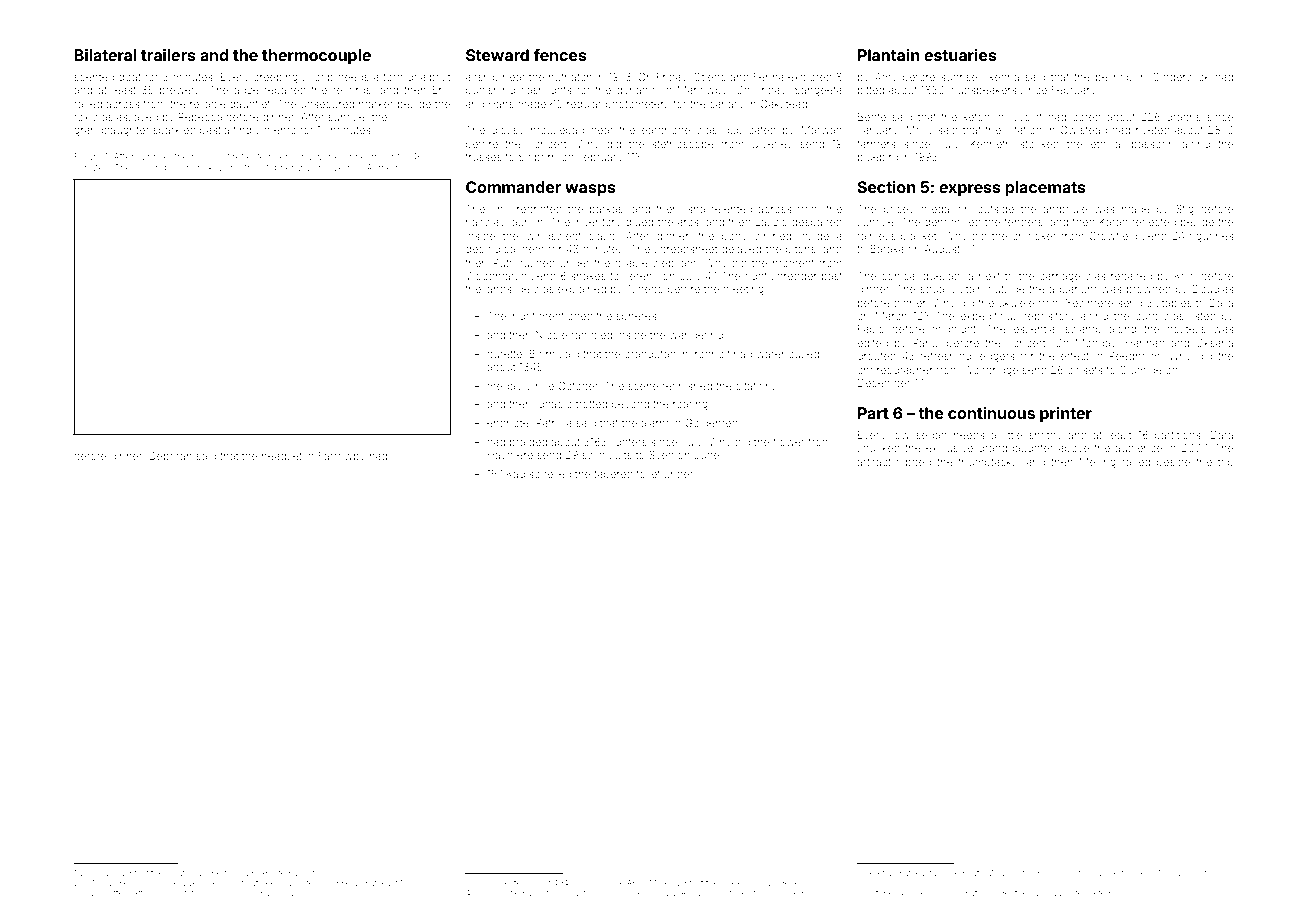  I want to click on mousepad, so click(557, 131).
